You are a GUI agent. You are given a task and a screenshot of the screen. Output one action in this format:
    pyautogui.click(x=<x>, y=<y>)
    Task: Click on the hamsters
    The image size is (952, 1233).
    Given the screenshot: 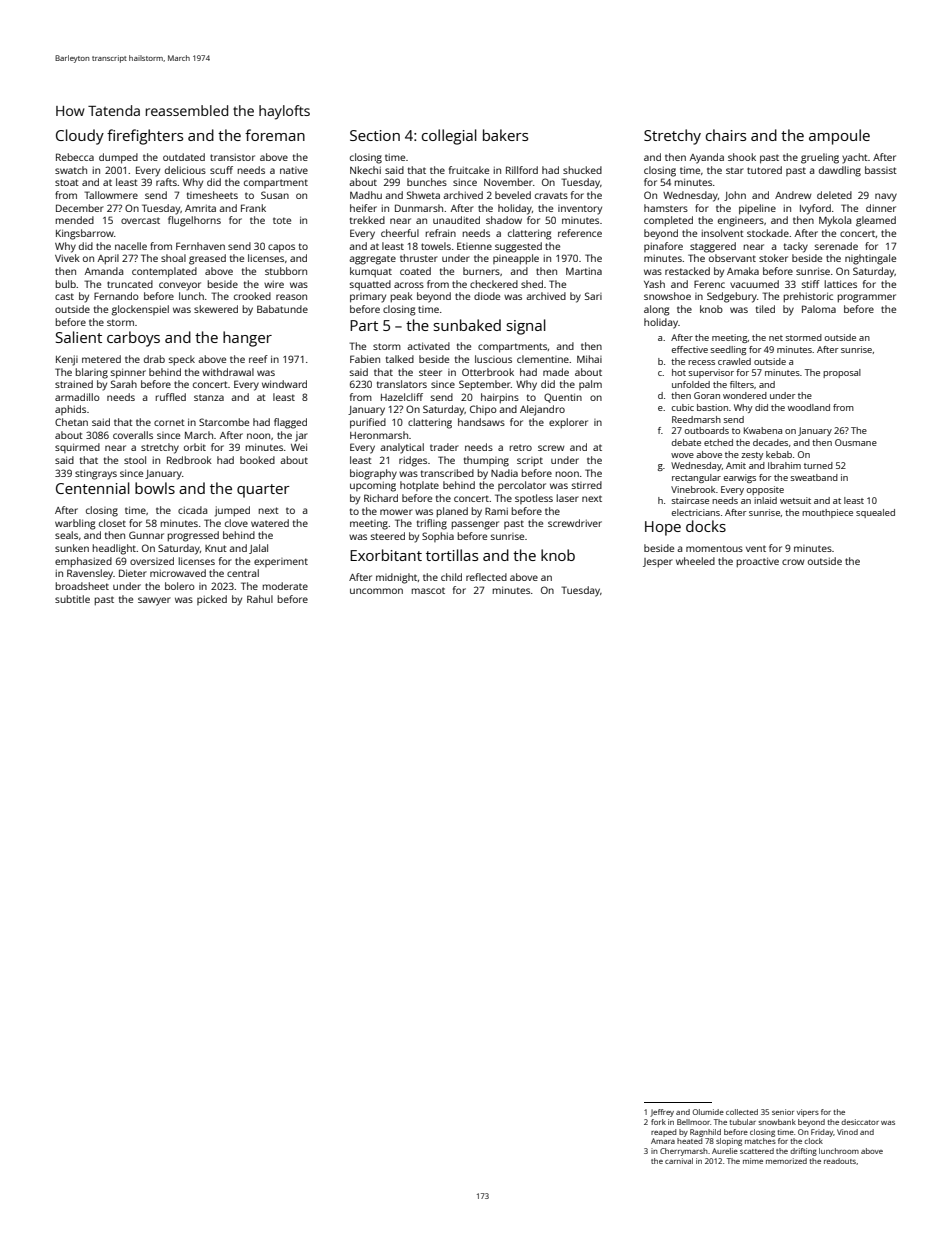 What is the action you would take?
    pyautogui.click(x=666, y=208)
